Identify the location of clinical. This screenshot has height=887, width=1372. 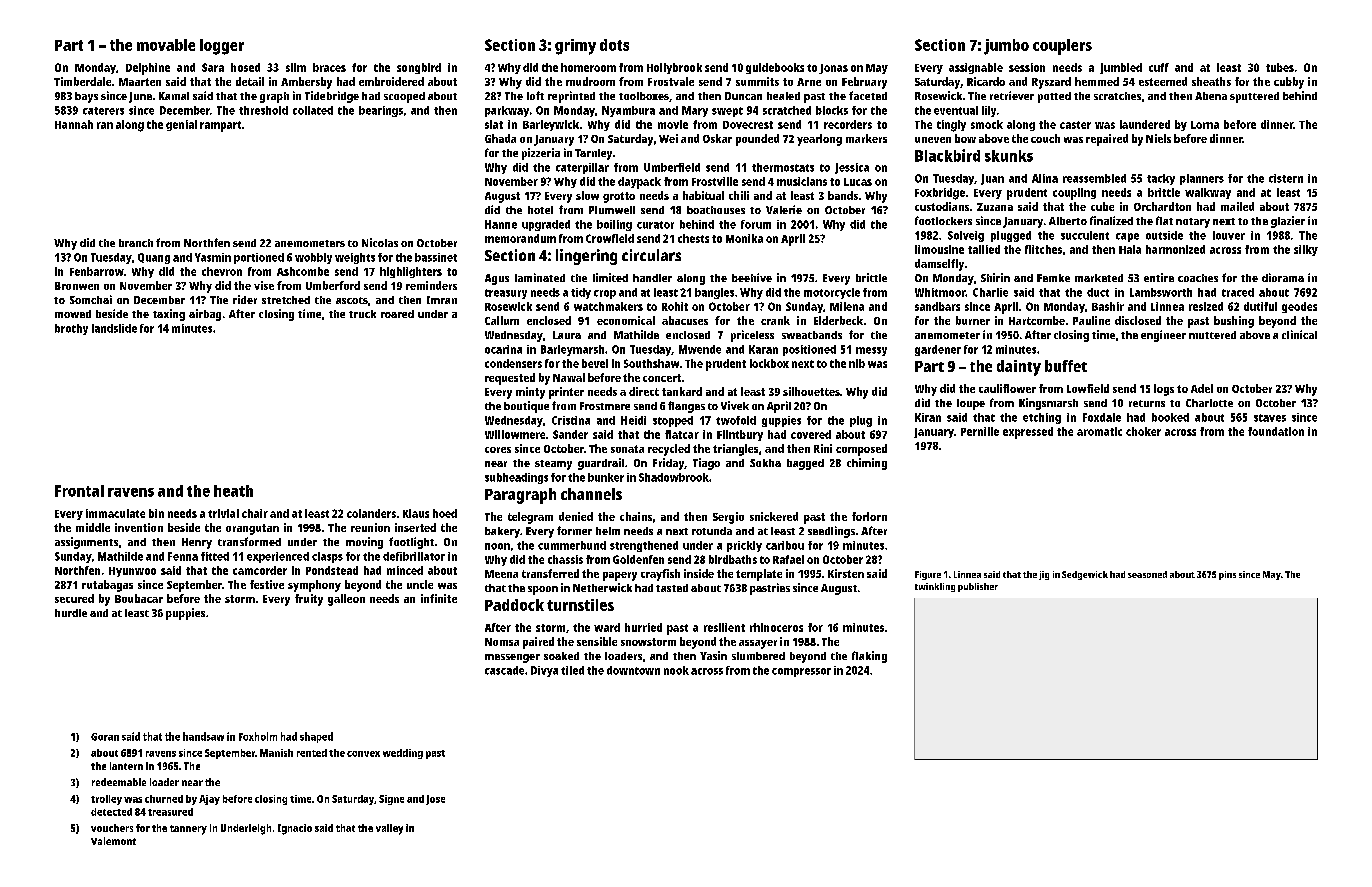
(1299, 334).
